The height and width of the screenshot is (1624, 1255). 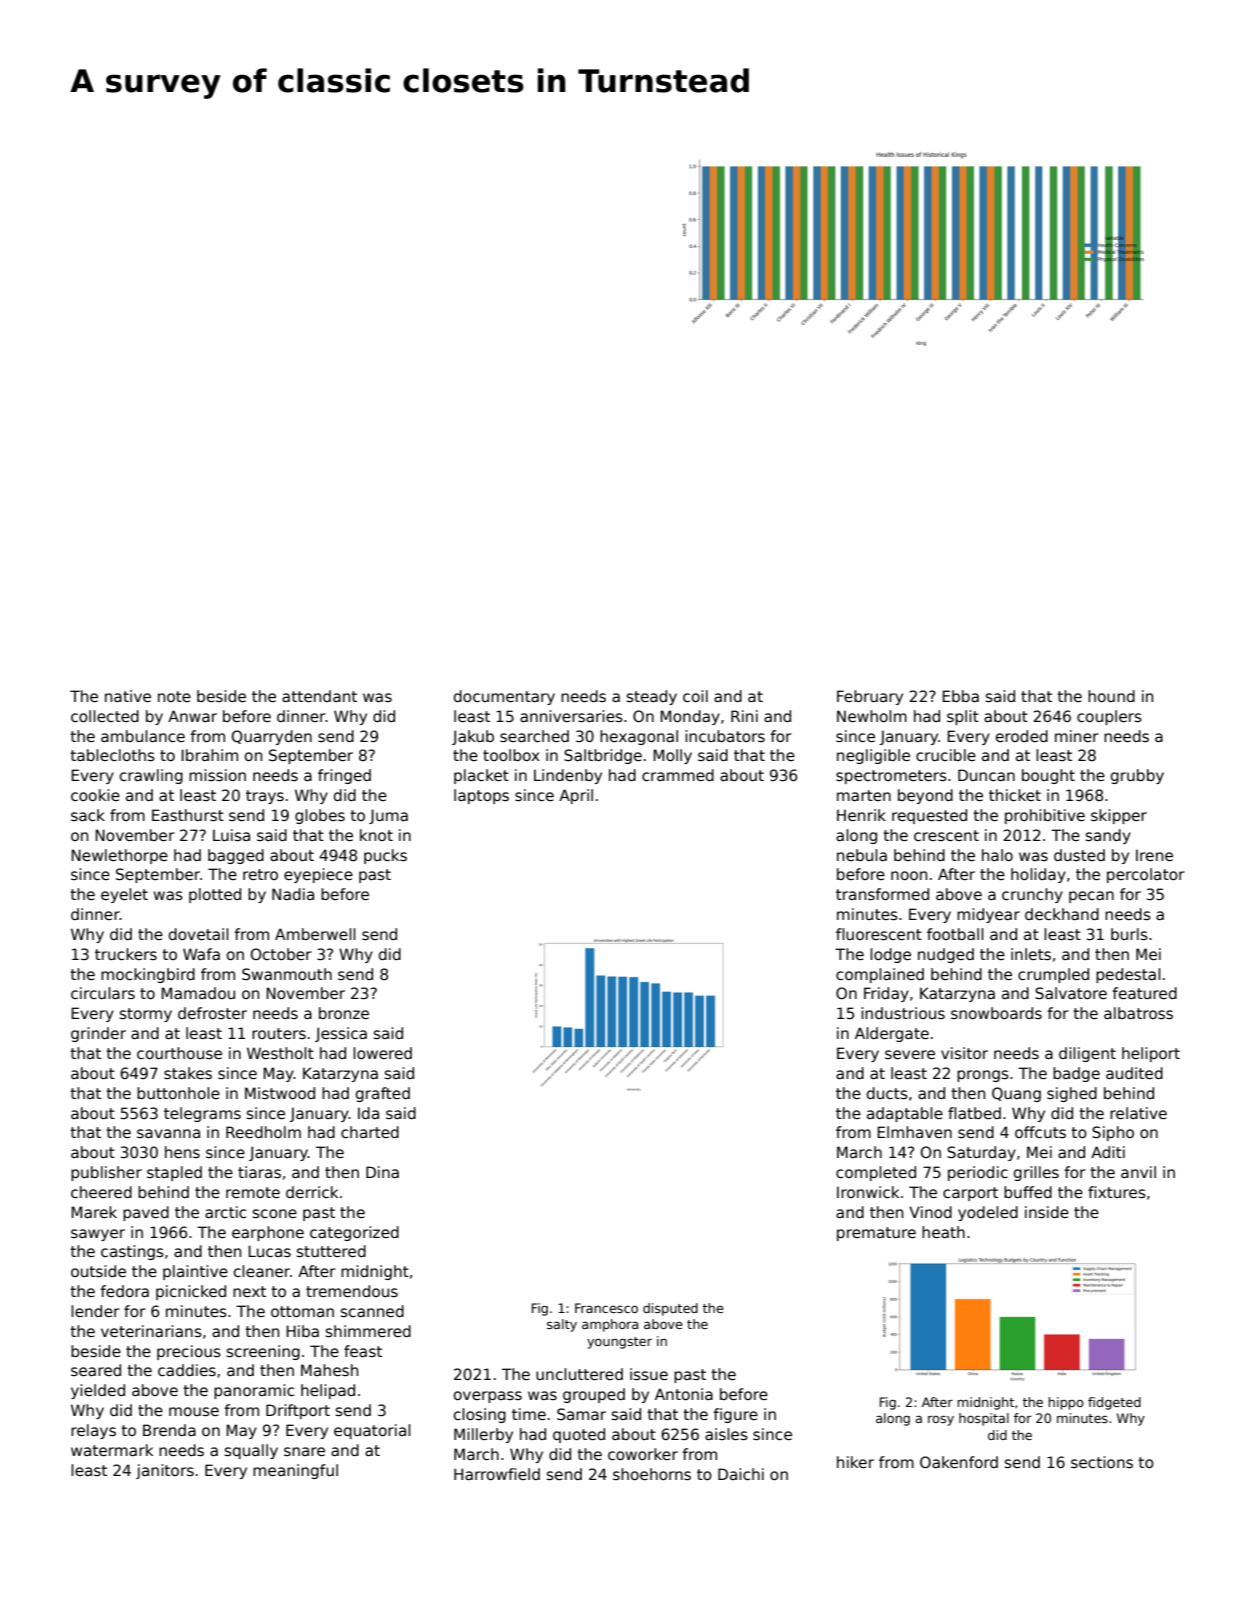 What do you see at coordinates (194, 1411) in the screenshot?
I see `mouse` at bounding box center [194, 1411].
